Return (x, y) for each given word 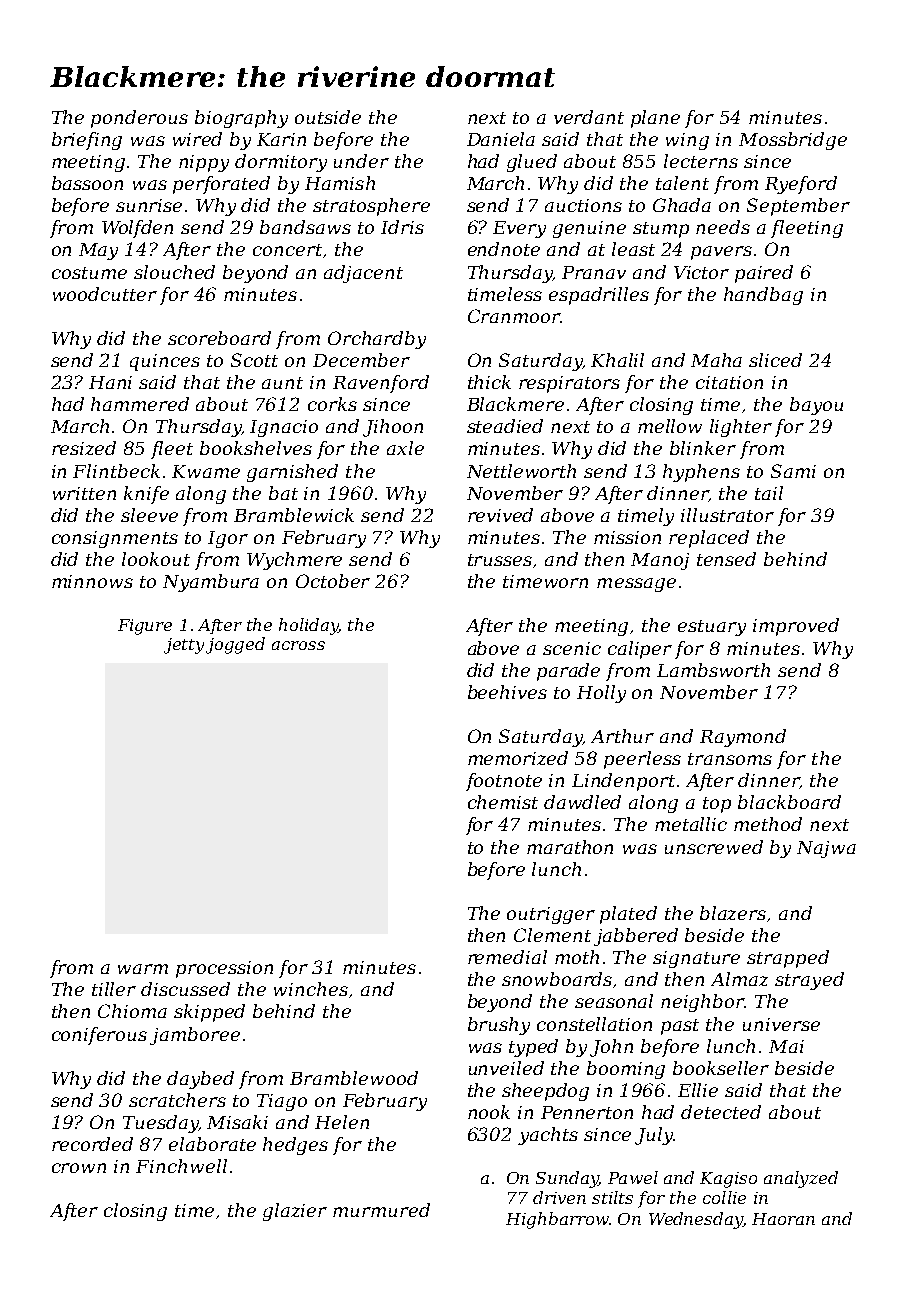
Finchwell (181, 1166)
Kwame (206, 471)
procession (224, 969)
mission (627, 537)
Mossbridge (793, 141)
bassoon (87, 183)
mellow (670, 426)
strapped (788, 959)
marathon (570, 847)
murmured (381, 1210)
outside (328, 117)
